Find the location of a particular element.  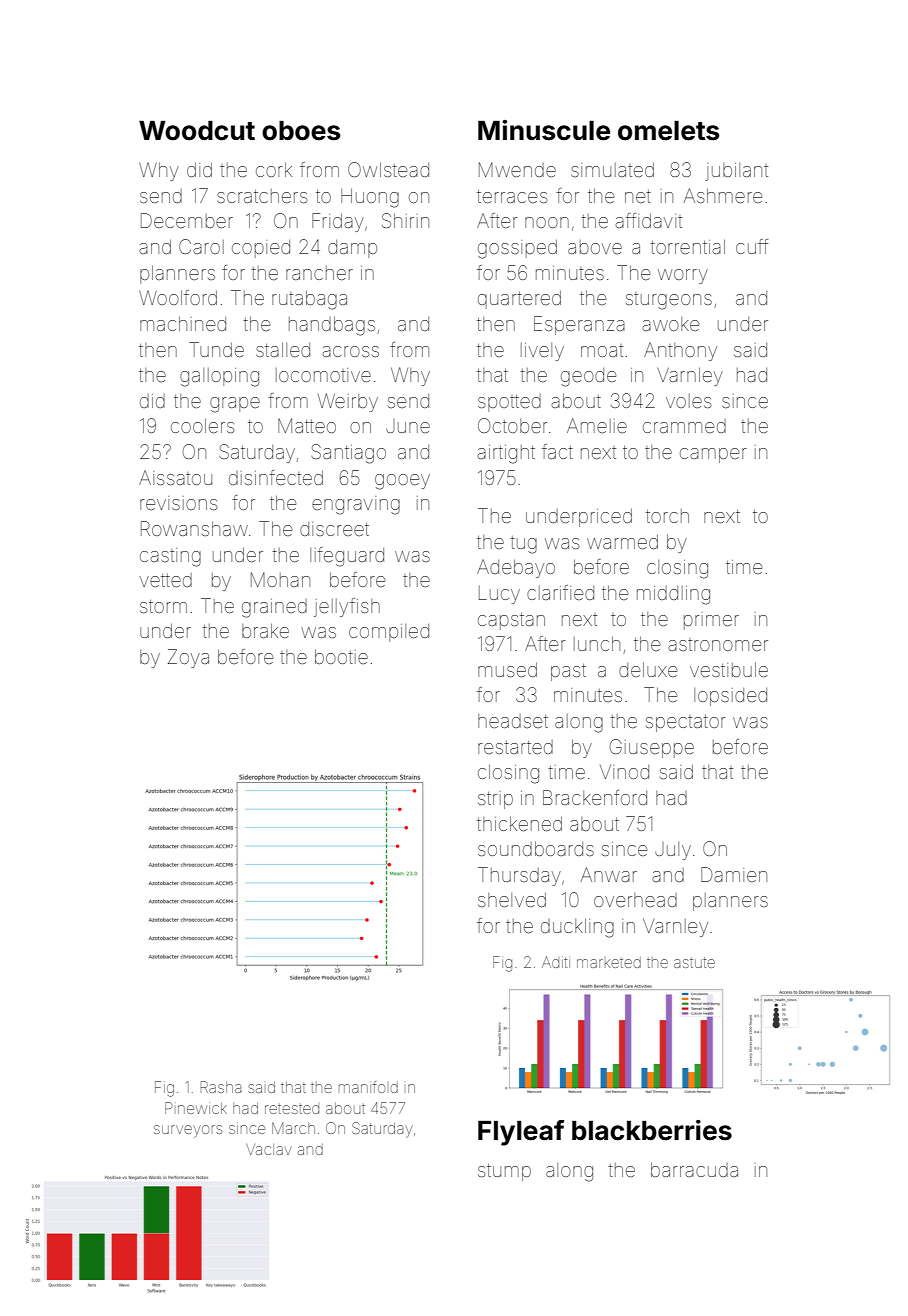

astute is located at coordinates (694, 962).
